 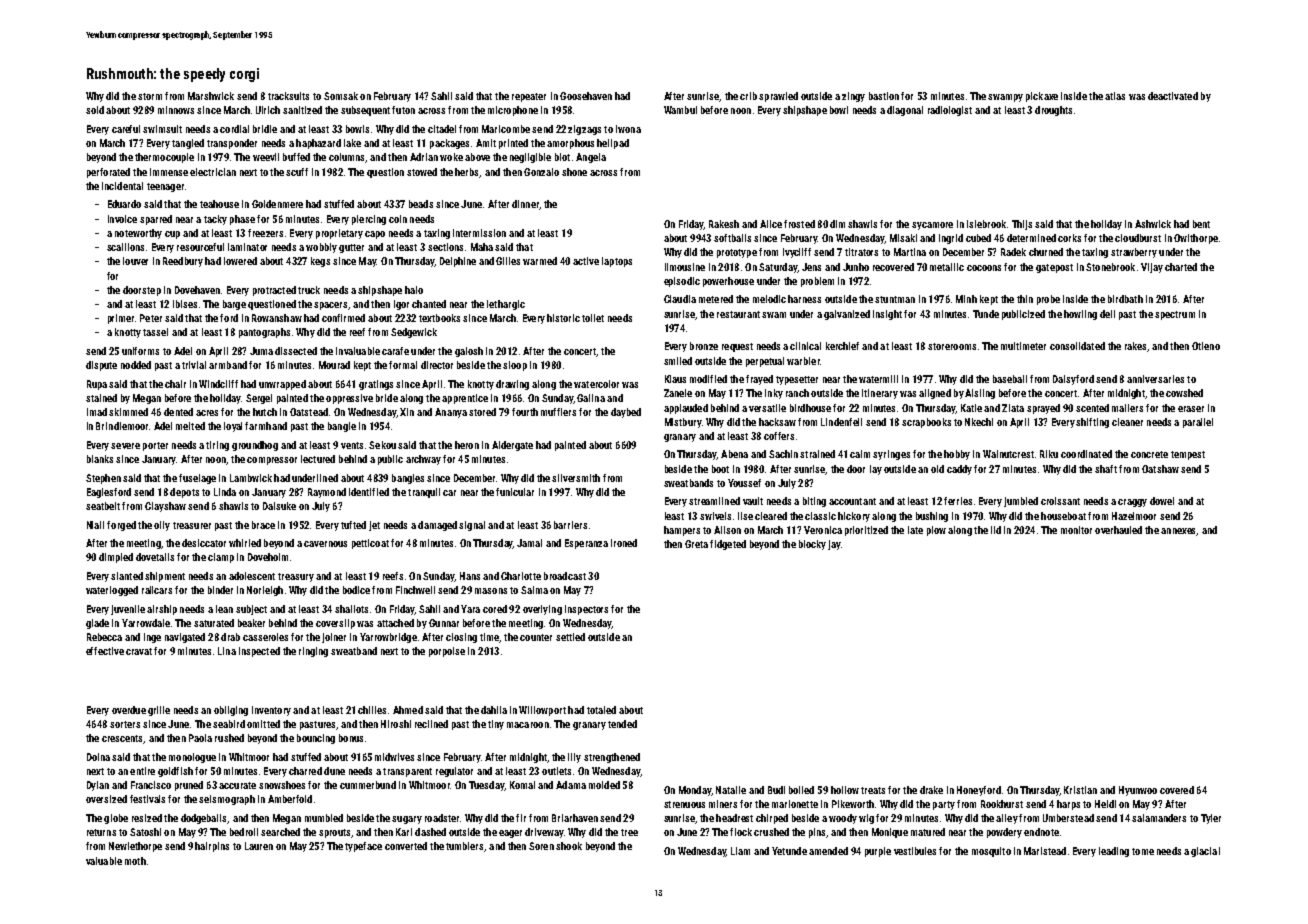 What do you see at coordinates (542, 711) in the screenshot?
I see `Willowport` at bounding box center [542, 711].
